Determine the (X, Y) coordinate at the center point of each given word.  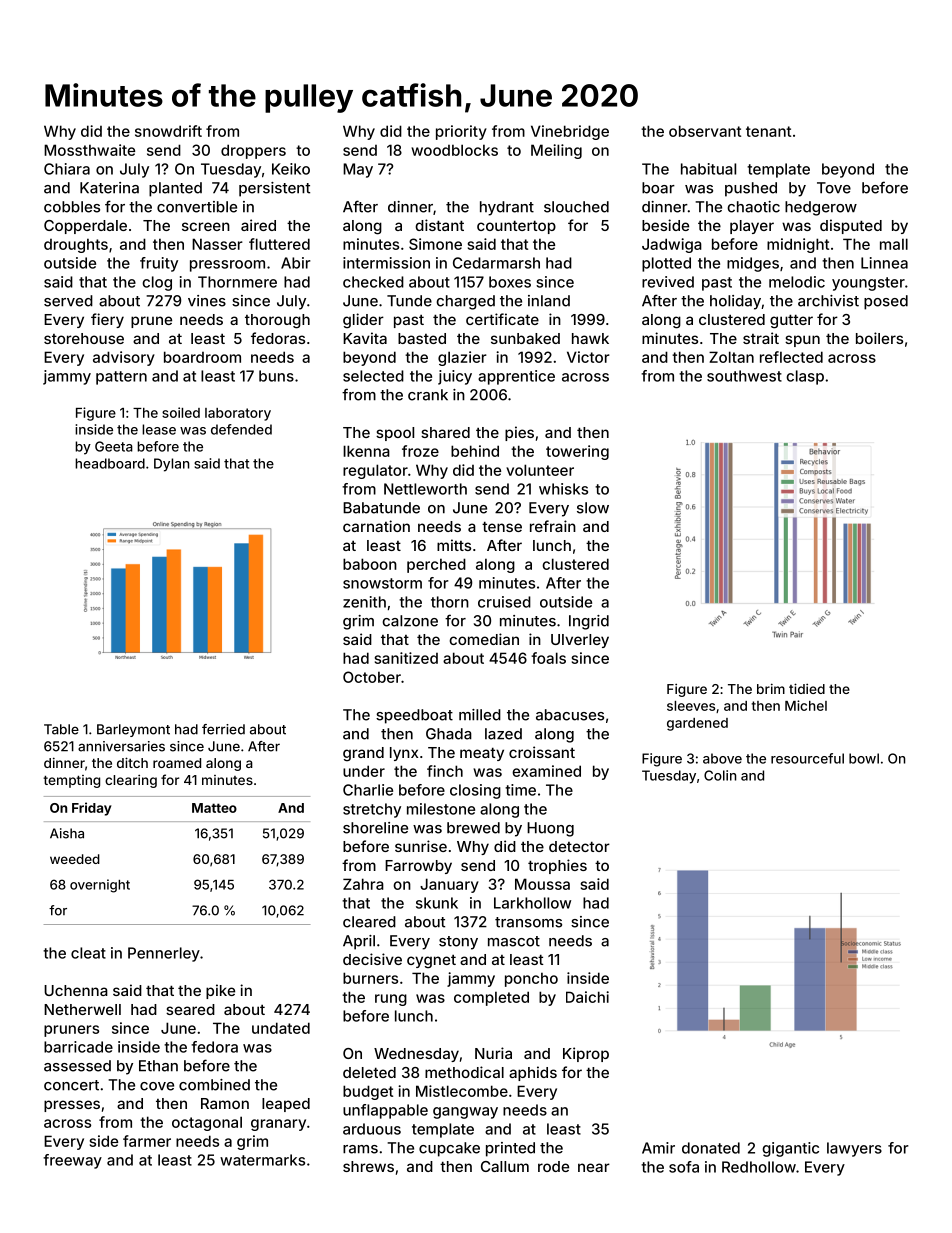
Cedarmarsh (496, 263)
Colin (720, 775)
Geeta (114, 446)
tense (502, 526)
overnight (100, 886)
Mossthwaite (89, 150)
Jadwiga (672, 245)
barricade (78, 1047)
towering (577, 452)
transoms (528, 922)
